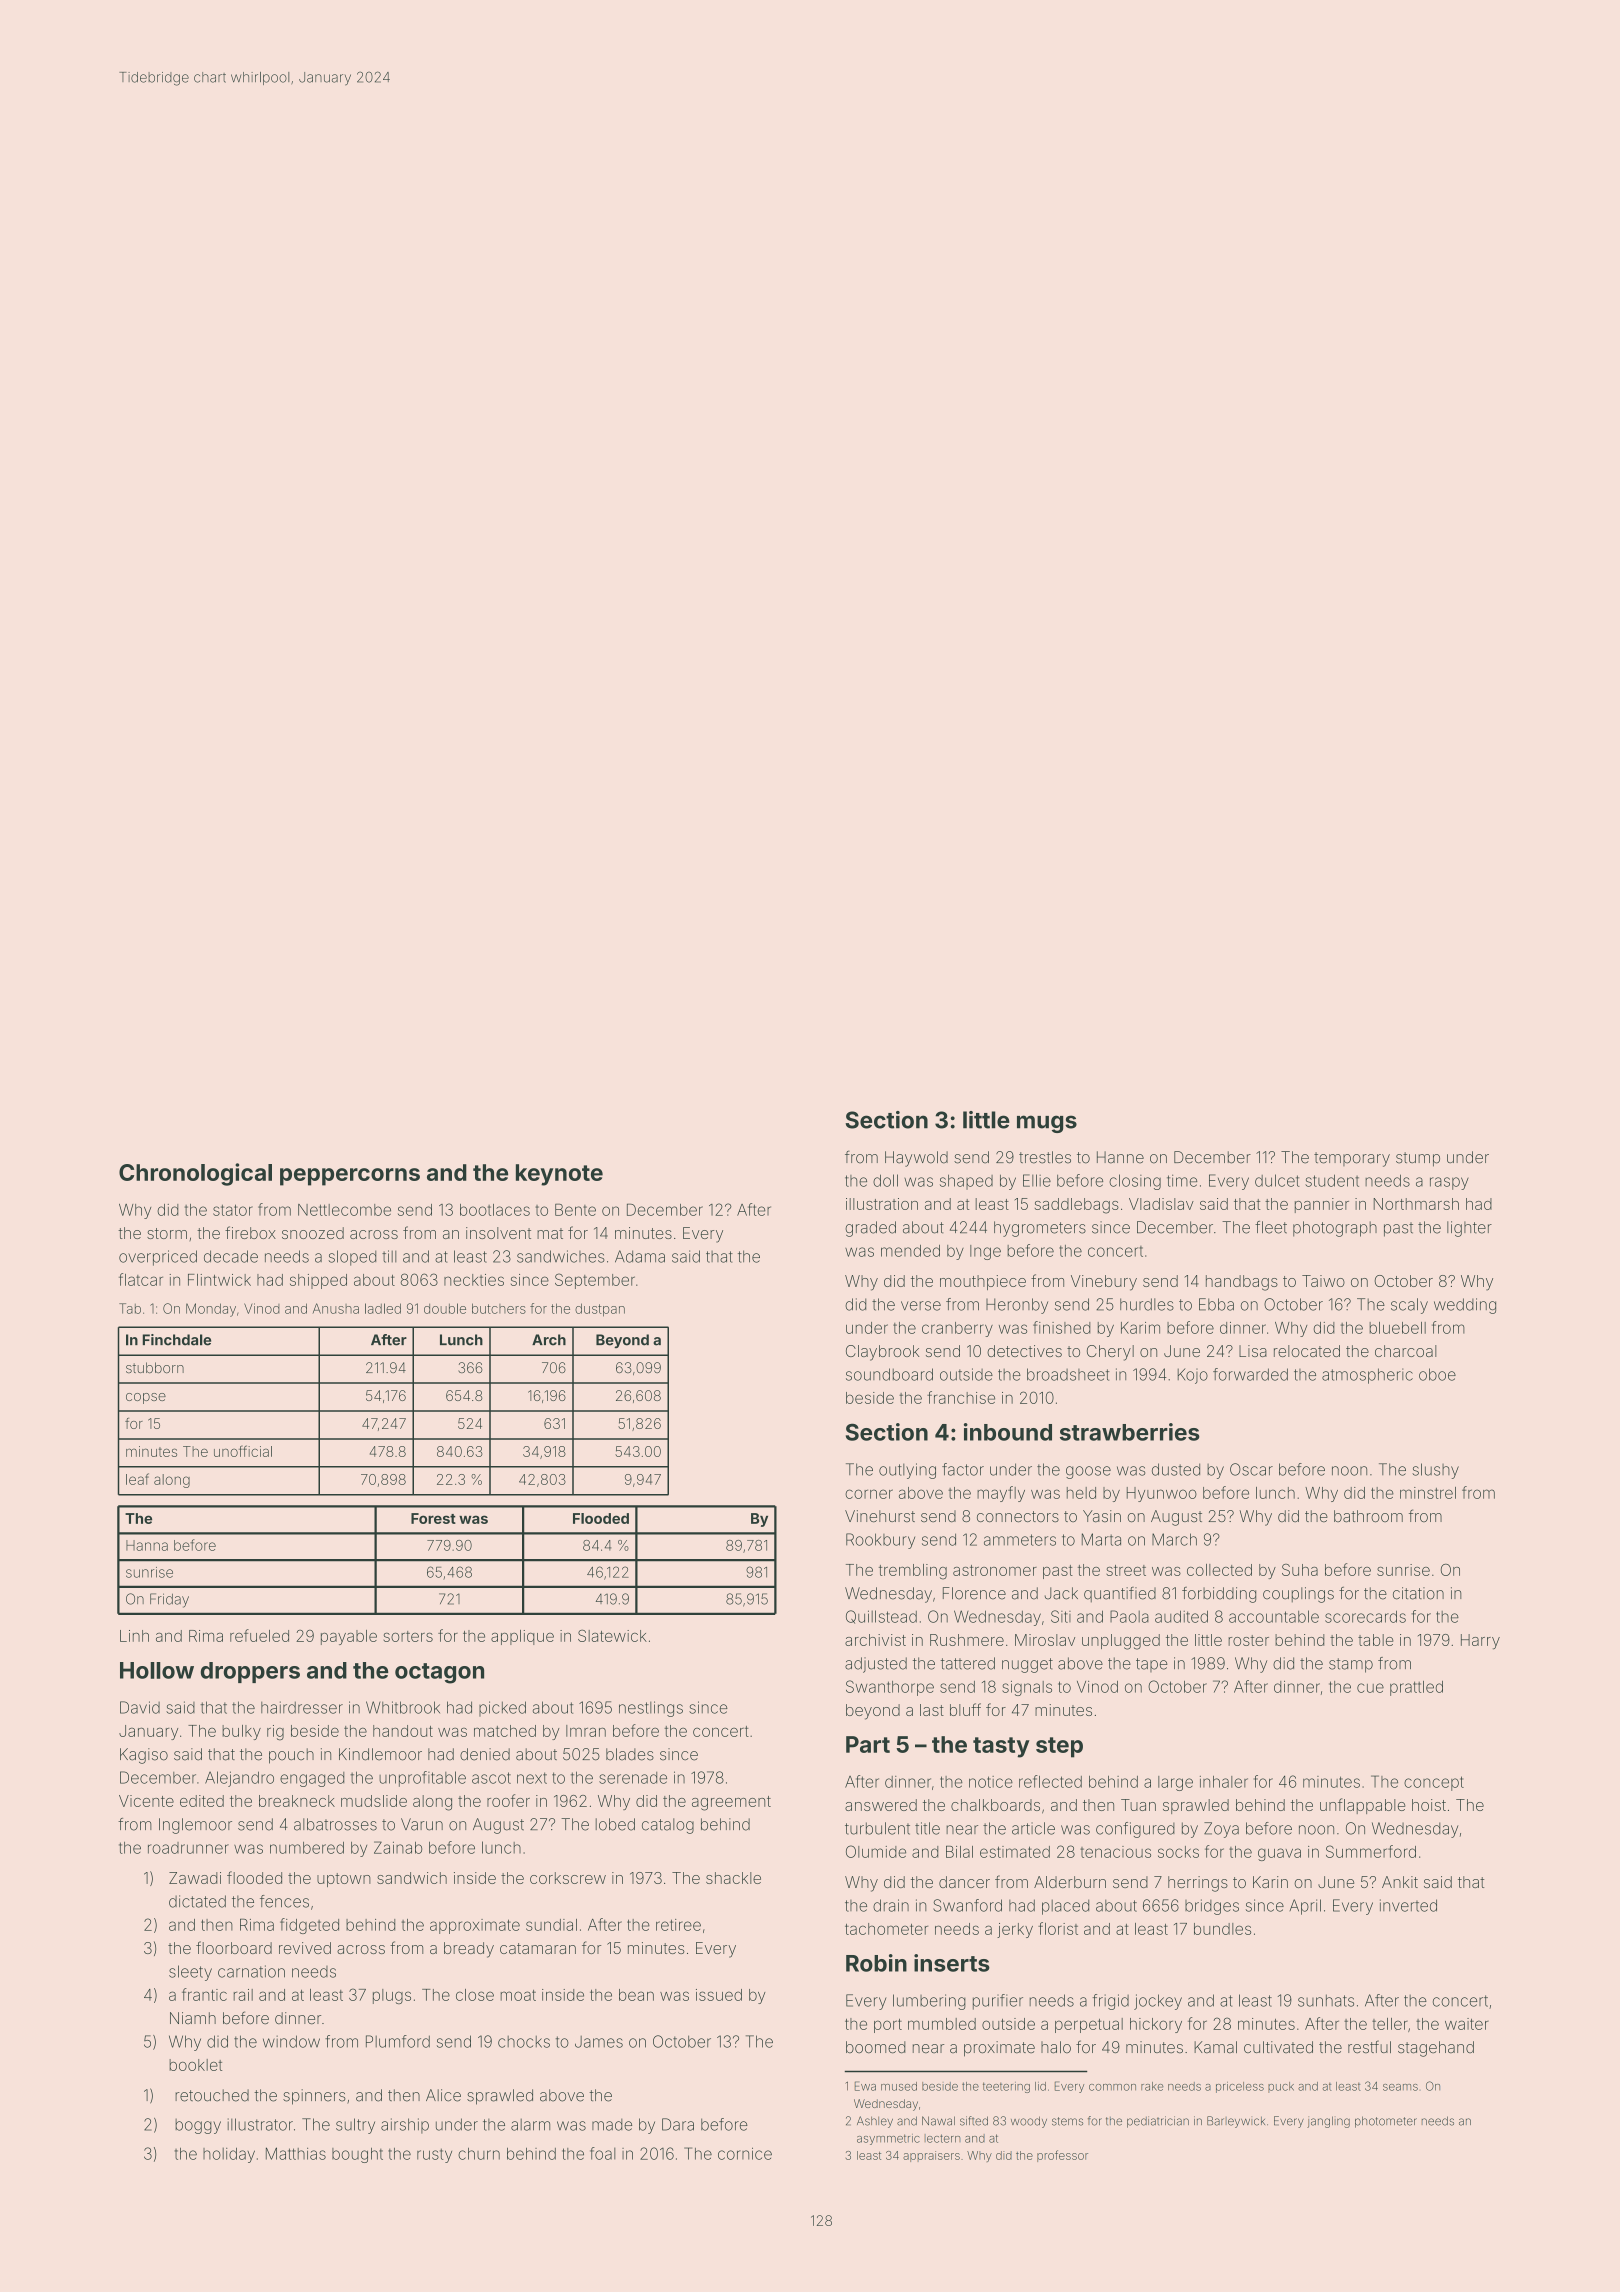  I want to click on Harry, so click(1480, 1642).
